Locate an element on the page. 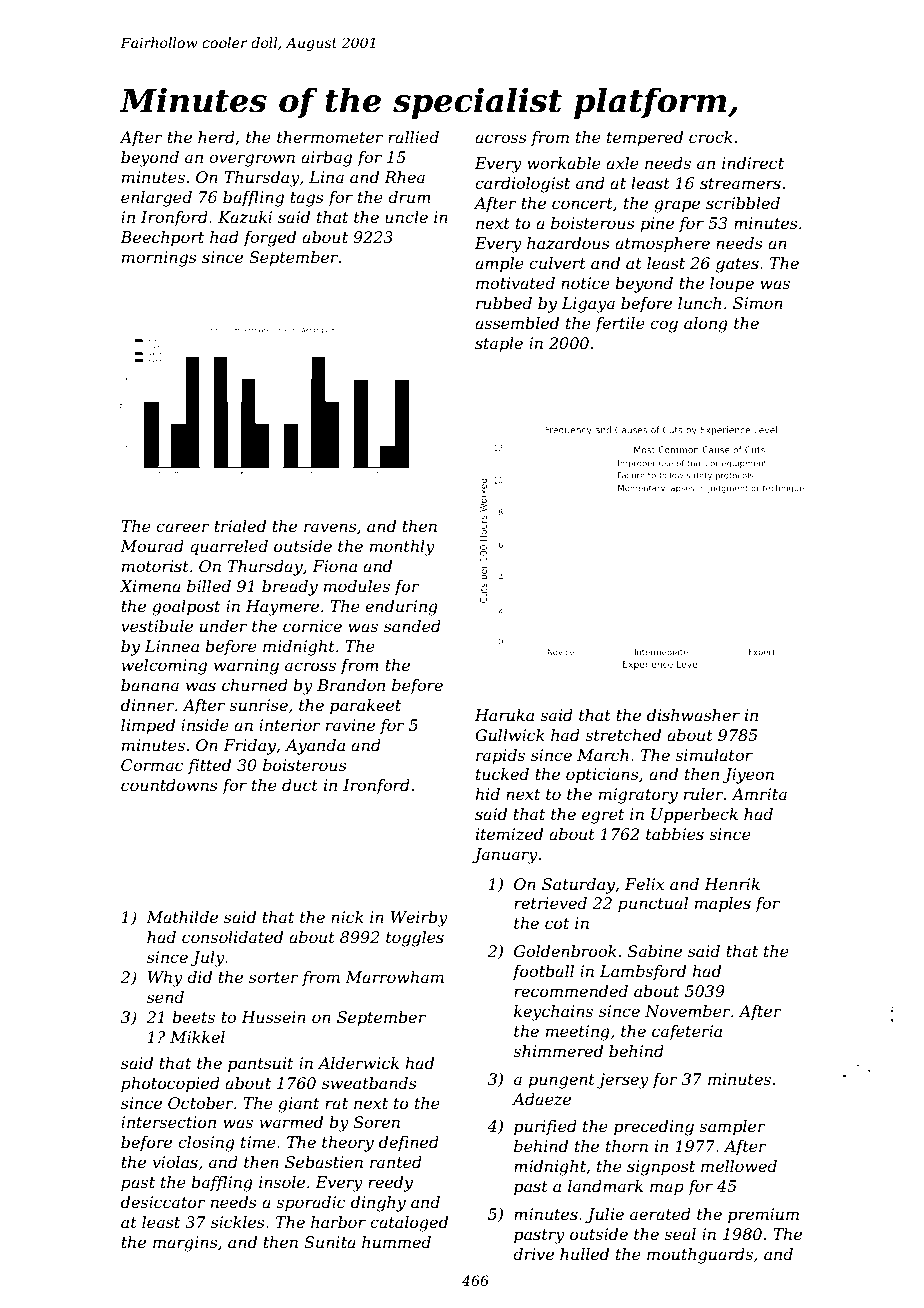 This document has height=1308, width=924. enduring is located at coordinates (401, 608).
